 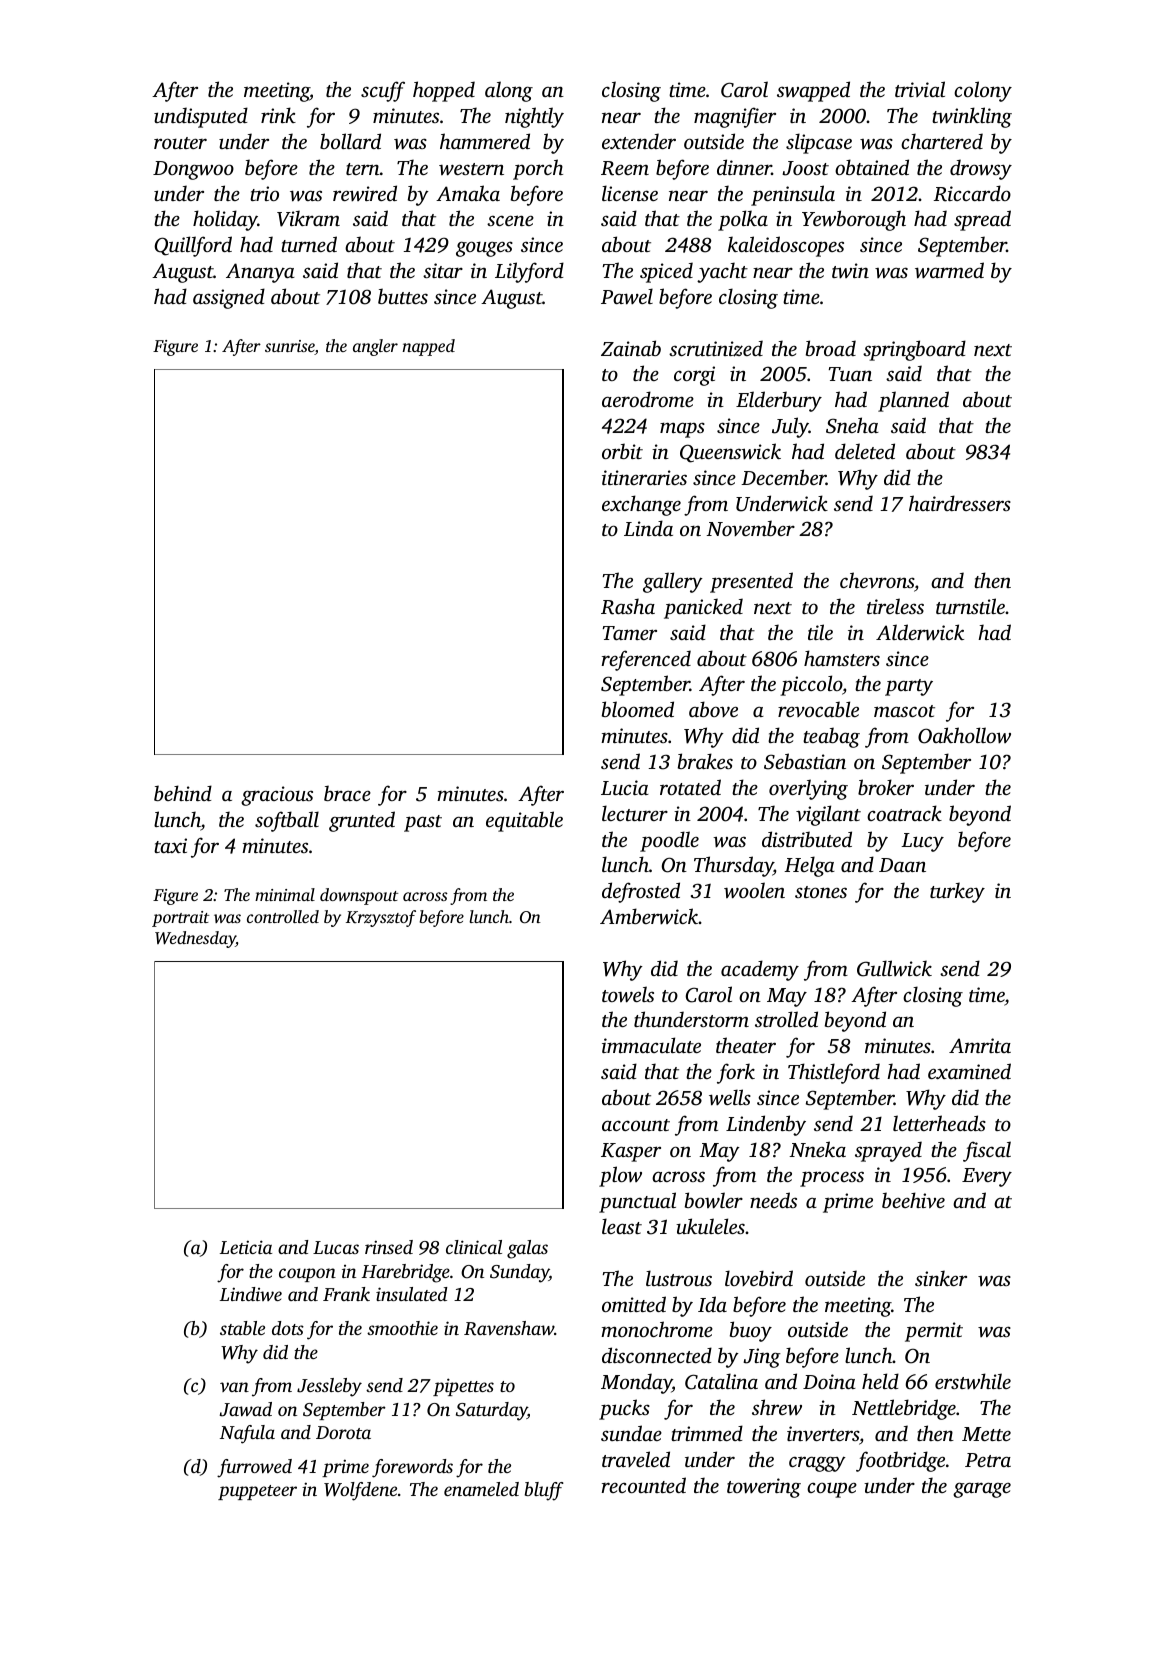 What do you see at coordinates (229, 298) in the screenshot?
I see `assigned` at bounding box center [229, 298].
